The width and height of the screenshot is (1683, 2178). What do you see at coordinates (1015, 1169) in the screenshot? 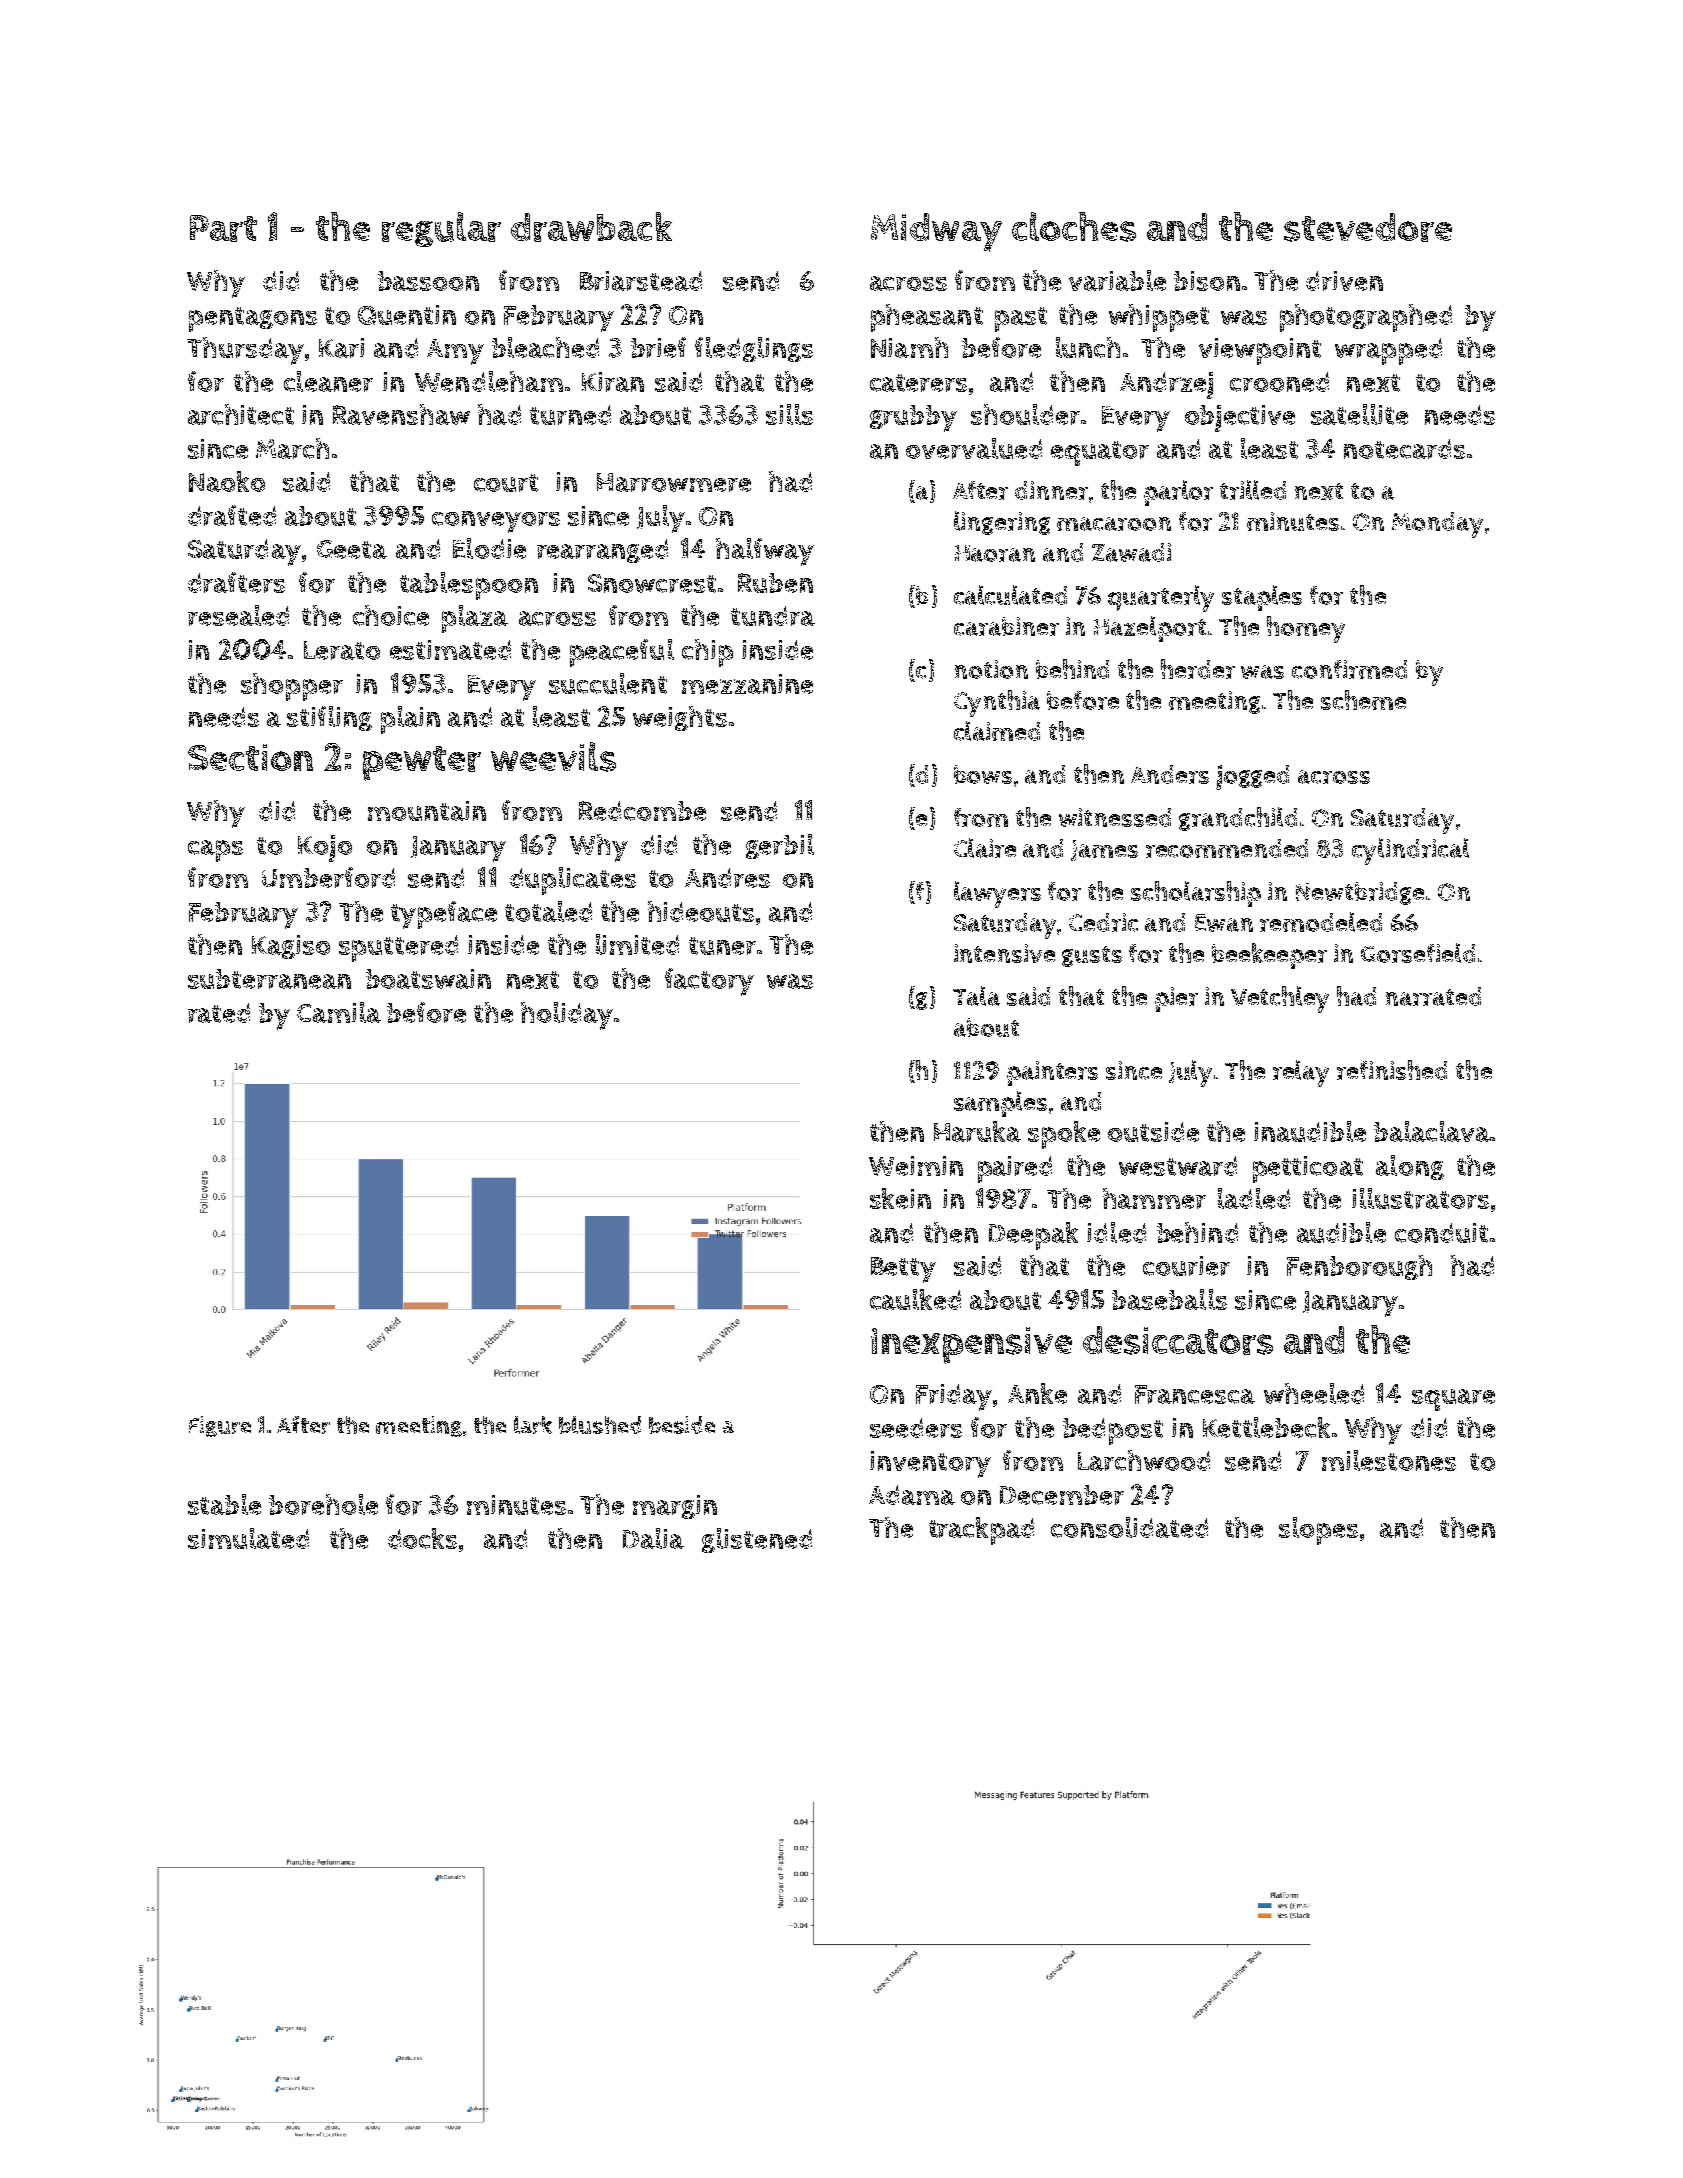
I see `paired` at bounding box center [1015, 1169].
